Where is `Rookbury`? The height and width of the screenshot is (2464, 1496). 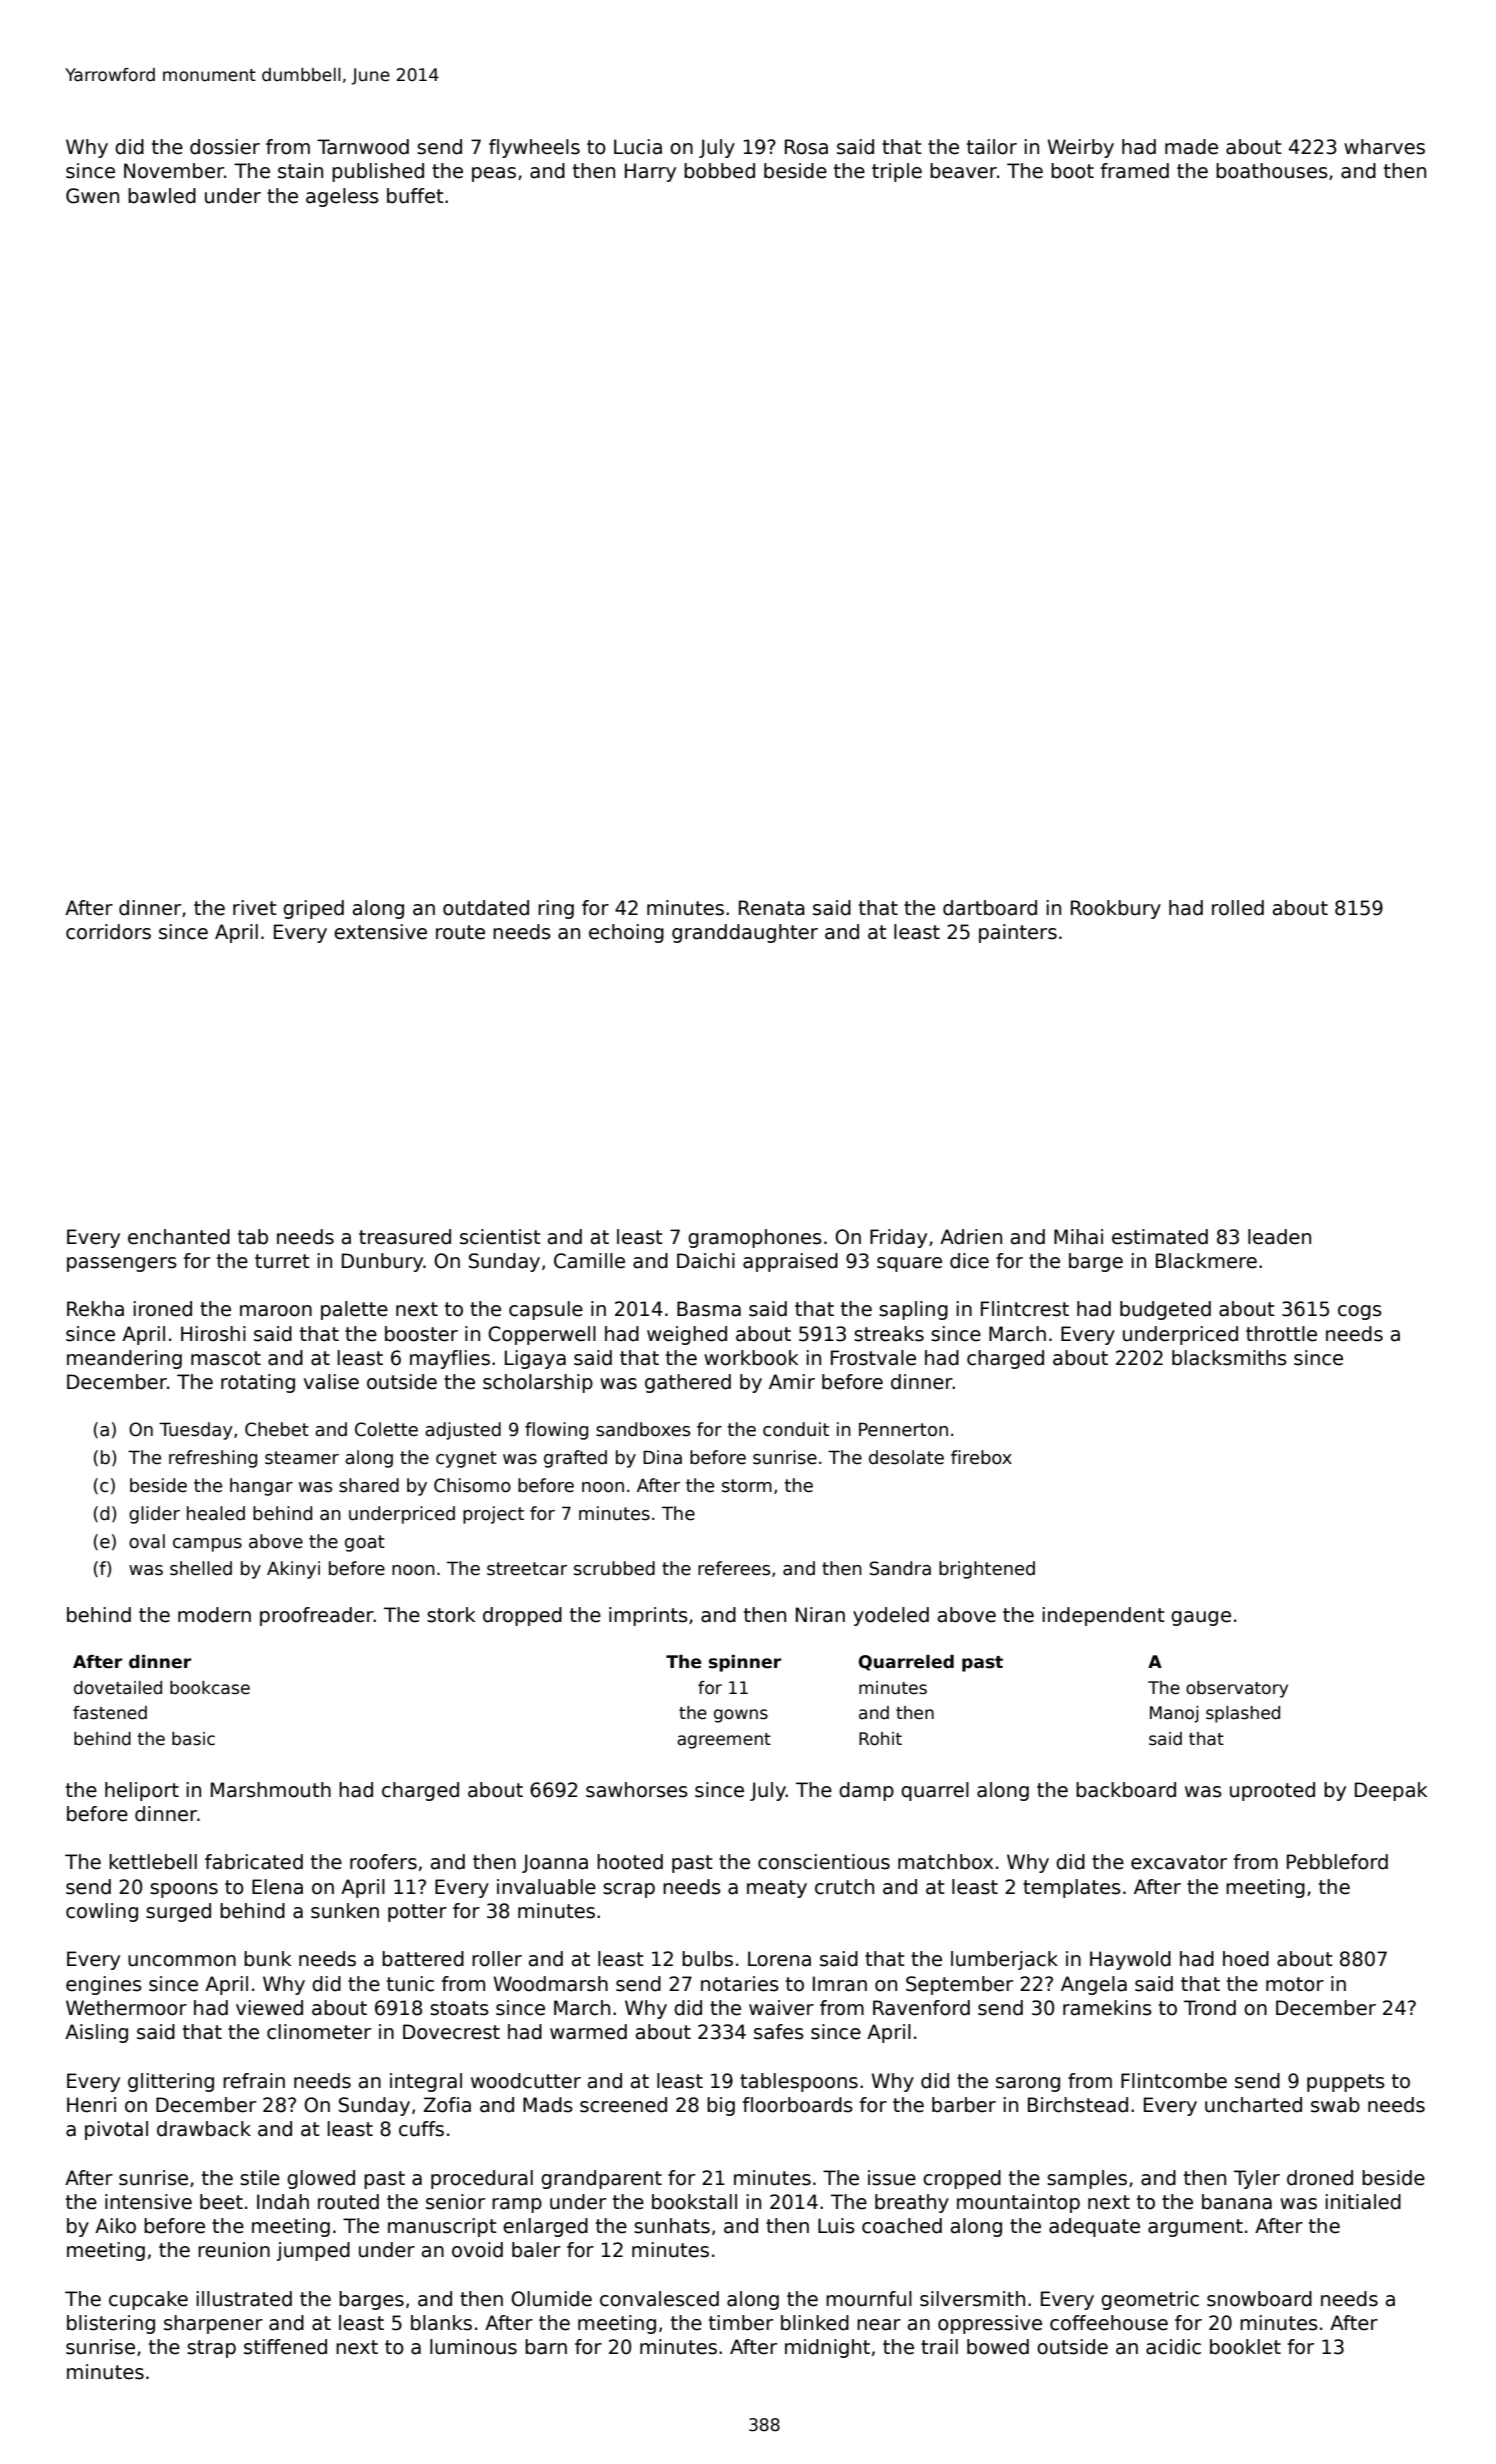
Rookbury is located at coordinates (1116, 909).
